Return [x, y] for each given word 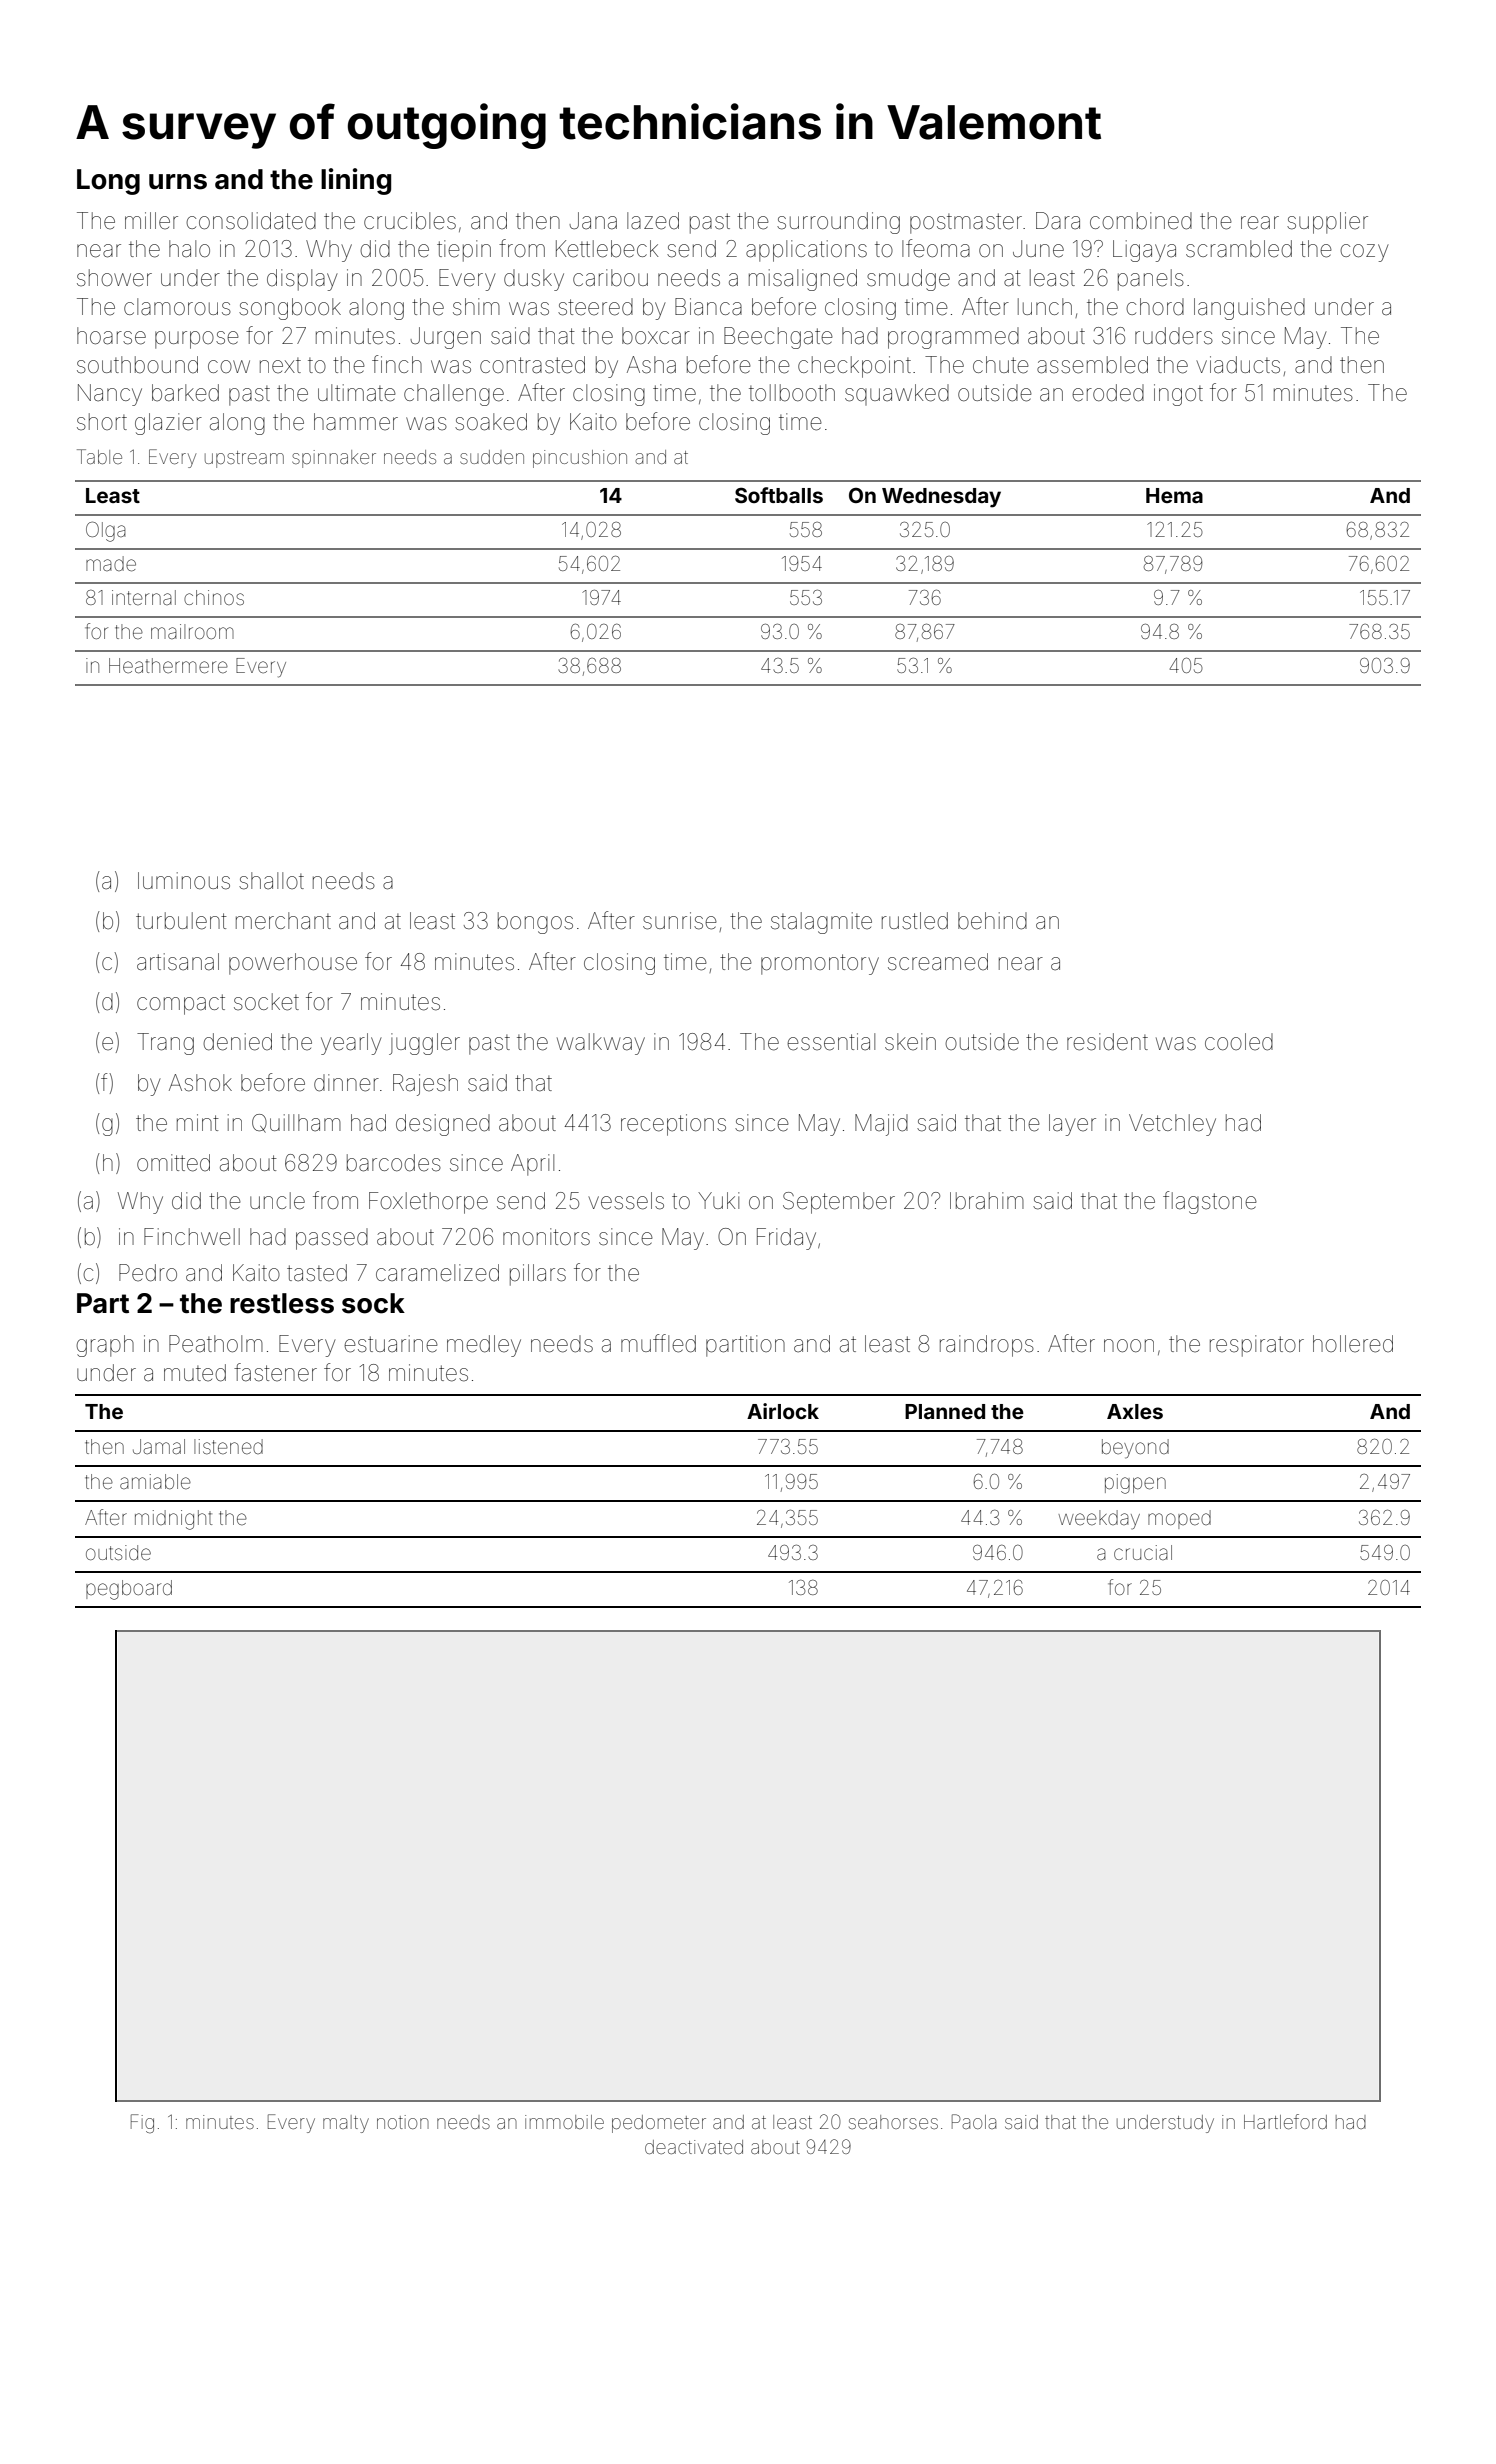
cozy [1364, 253]
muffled [658, 1343]
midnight [173, 1520]
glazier [168, 424]
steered [595, 307]
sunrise [680, 921]
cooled [1239, 1042]
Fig [142, 2123]
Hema [1174, 495]
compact [181, 1004]
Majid [881, 1125]
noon [1129, 1345]
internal [144, 597]
